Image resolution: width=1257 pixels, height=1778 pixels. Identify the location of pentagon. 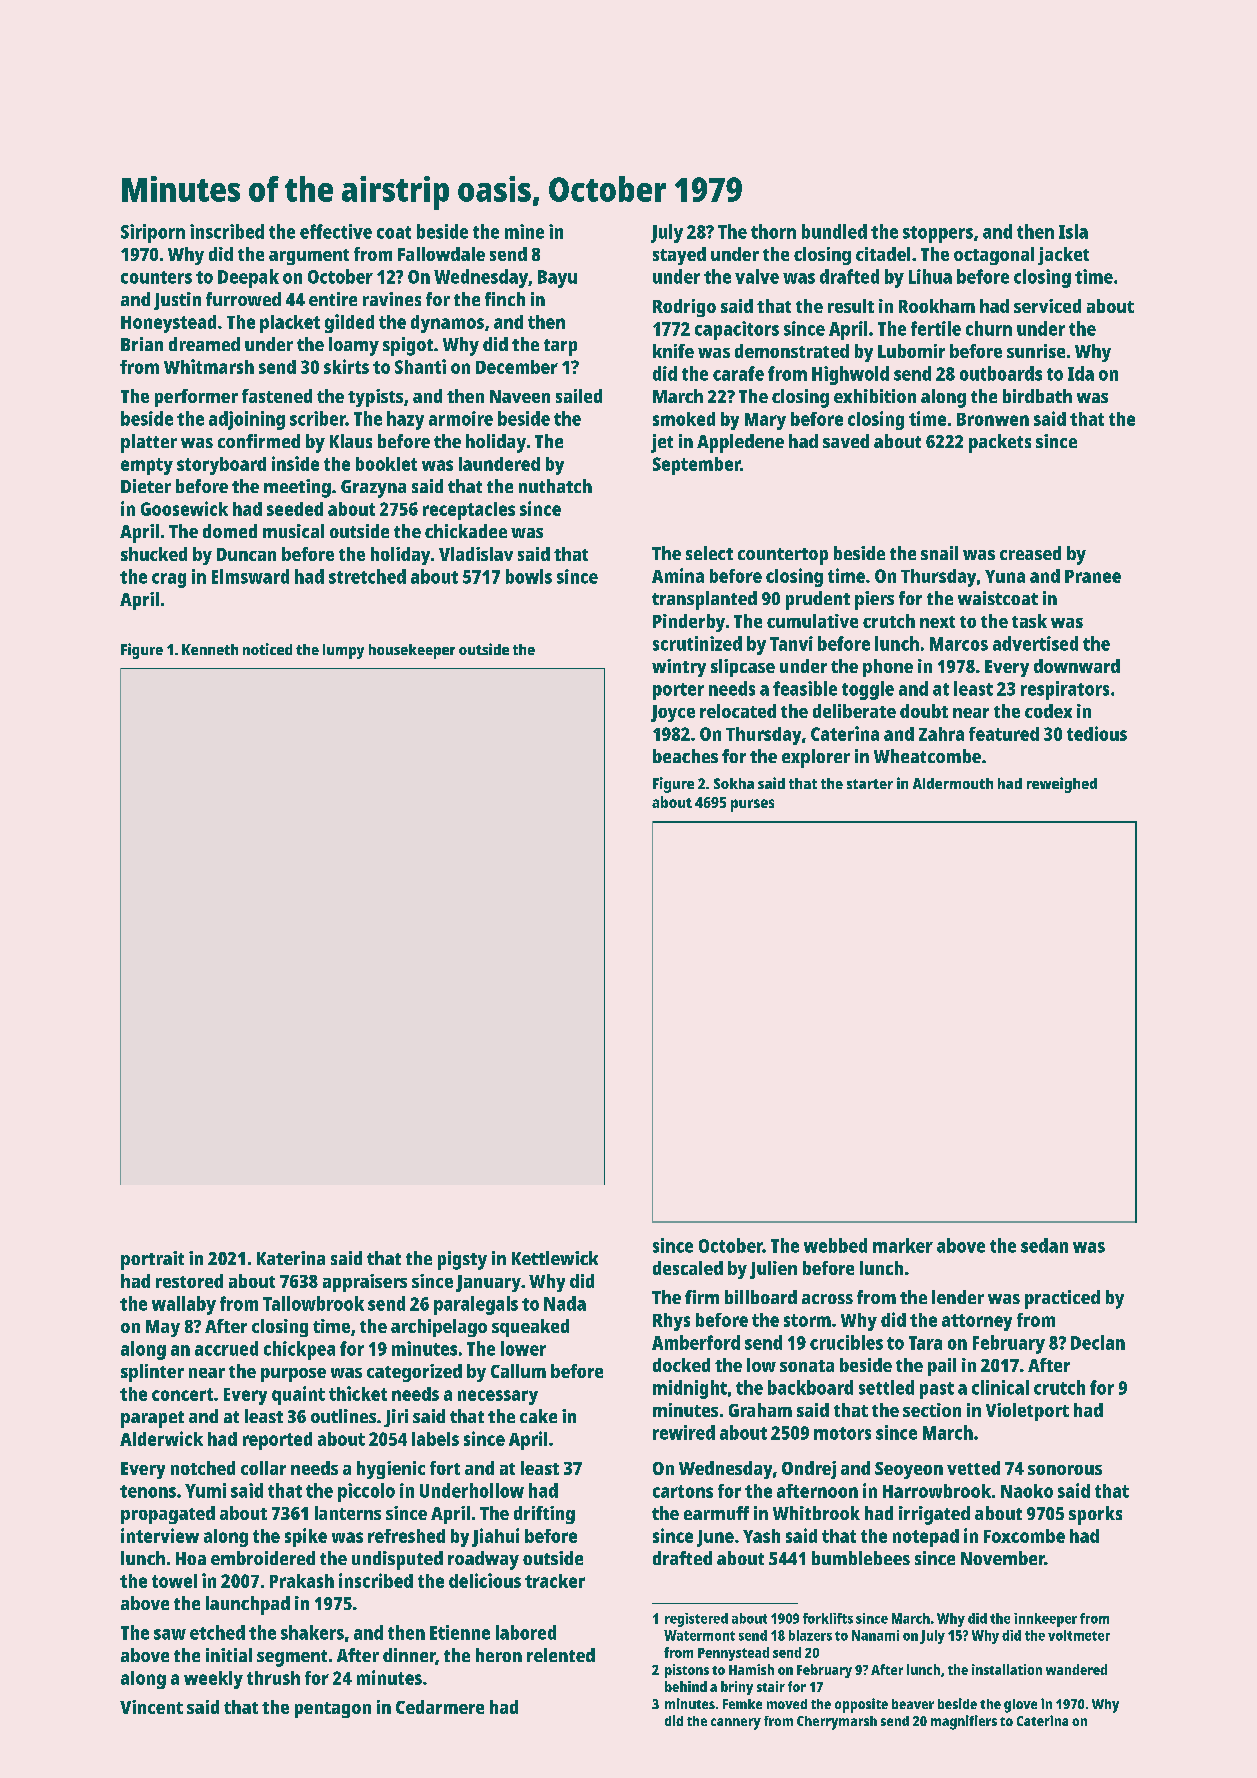
(333, 1710).
